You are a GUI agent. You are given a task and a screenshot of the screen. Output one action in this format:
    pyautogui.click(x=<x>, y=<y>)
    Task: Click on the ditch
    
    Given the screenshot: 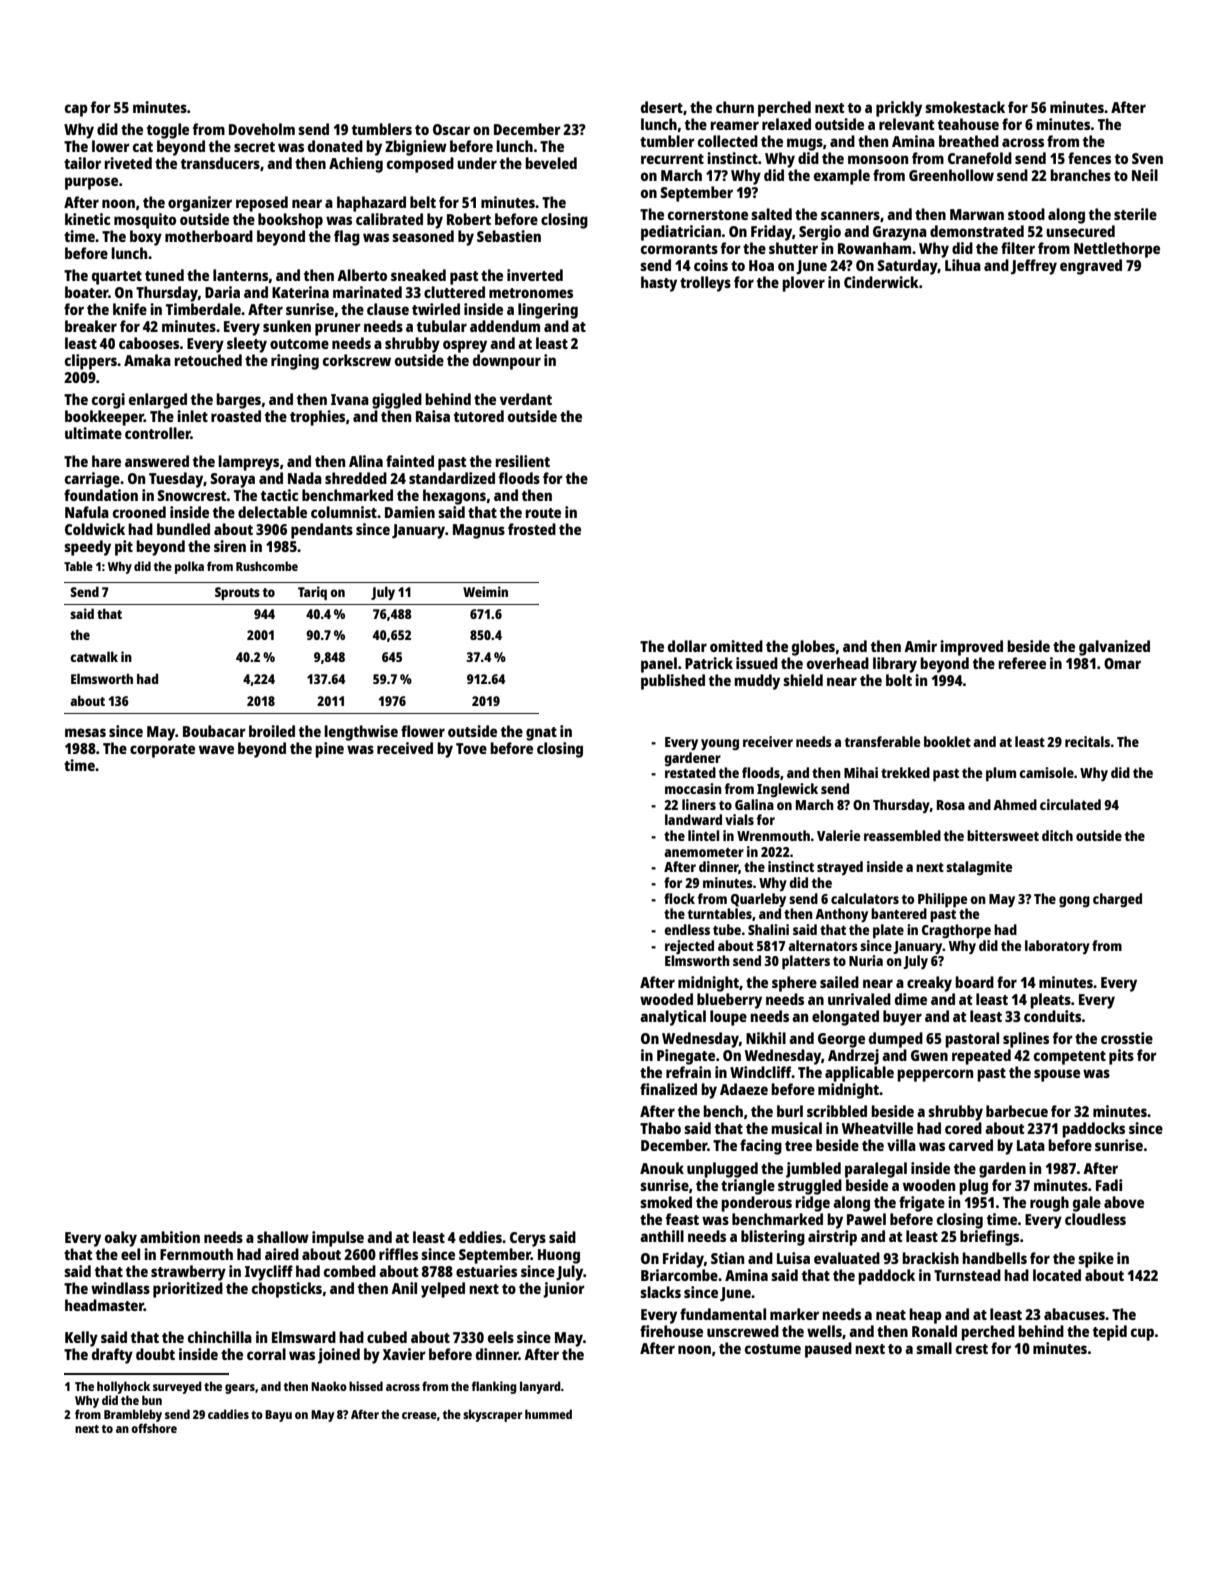 What is the action you would take?
    pyautogui.click(x=1057, y=835)
